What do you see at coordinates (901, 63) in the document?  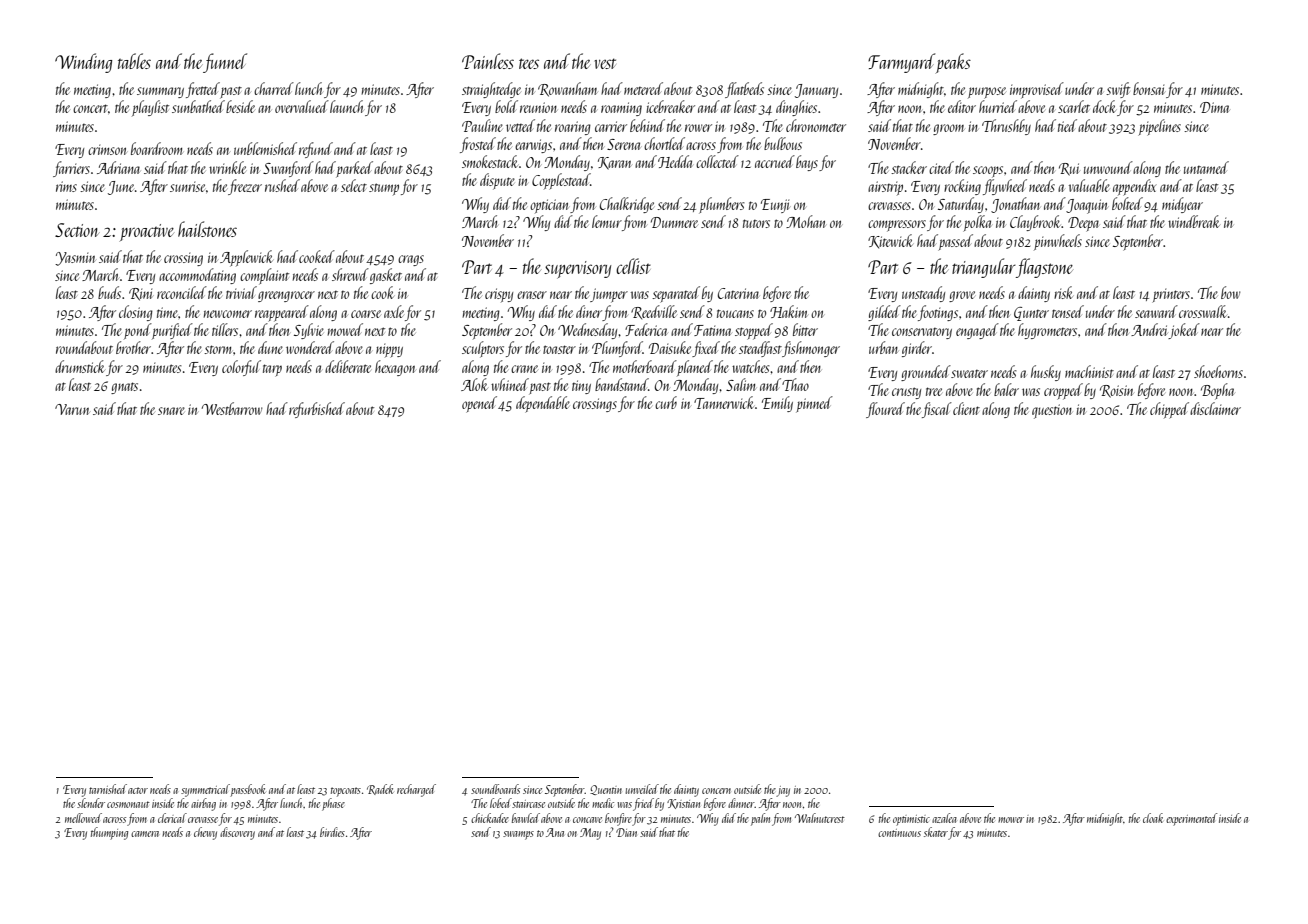 I see `Farmyard` at bounding box center [901, 63].
